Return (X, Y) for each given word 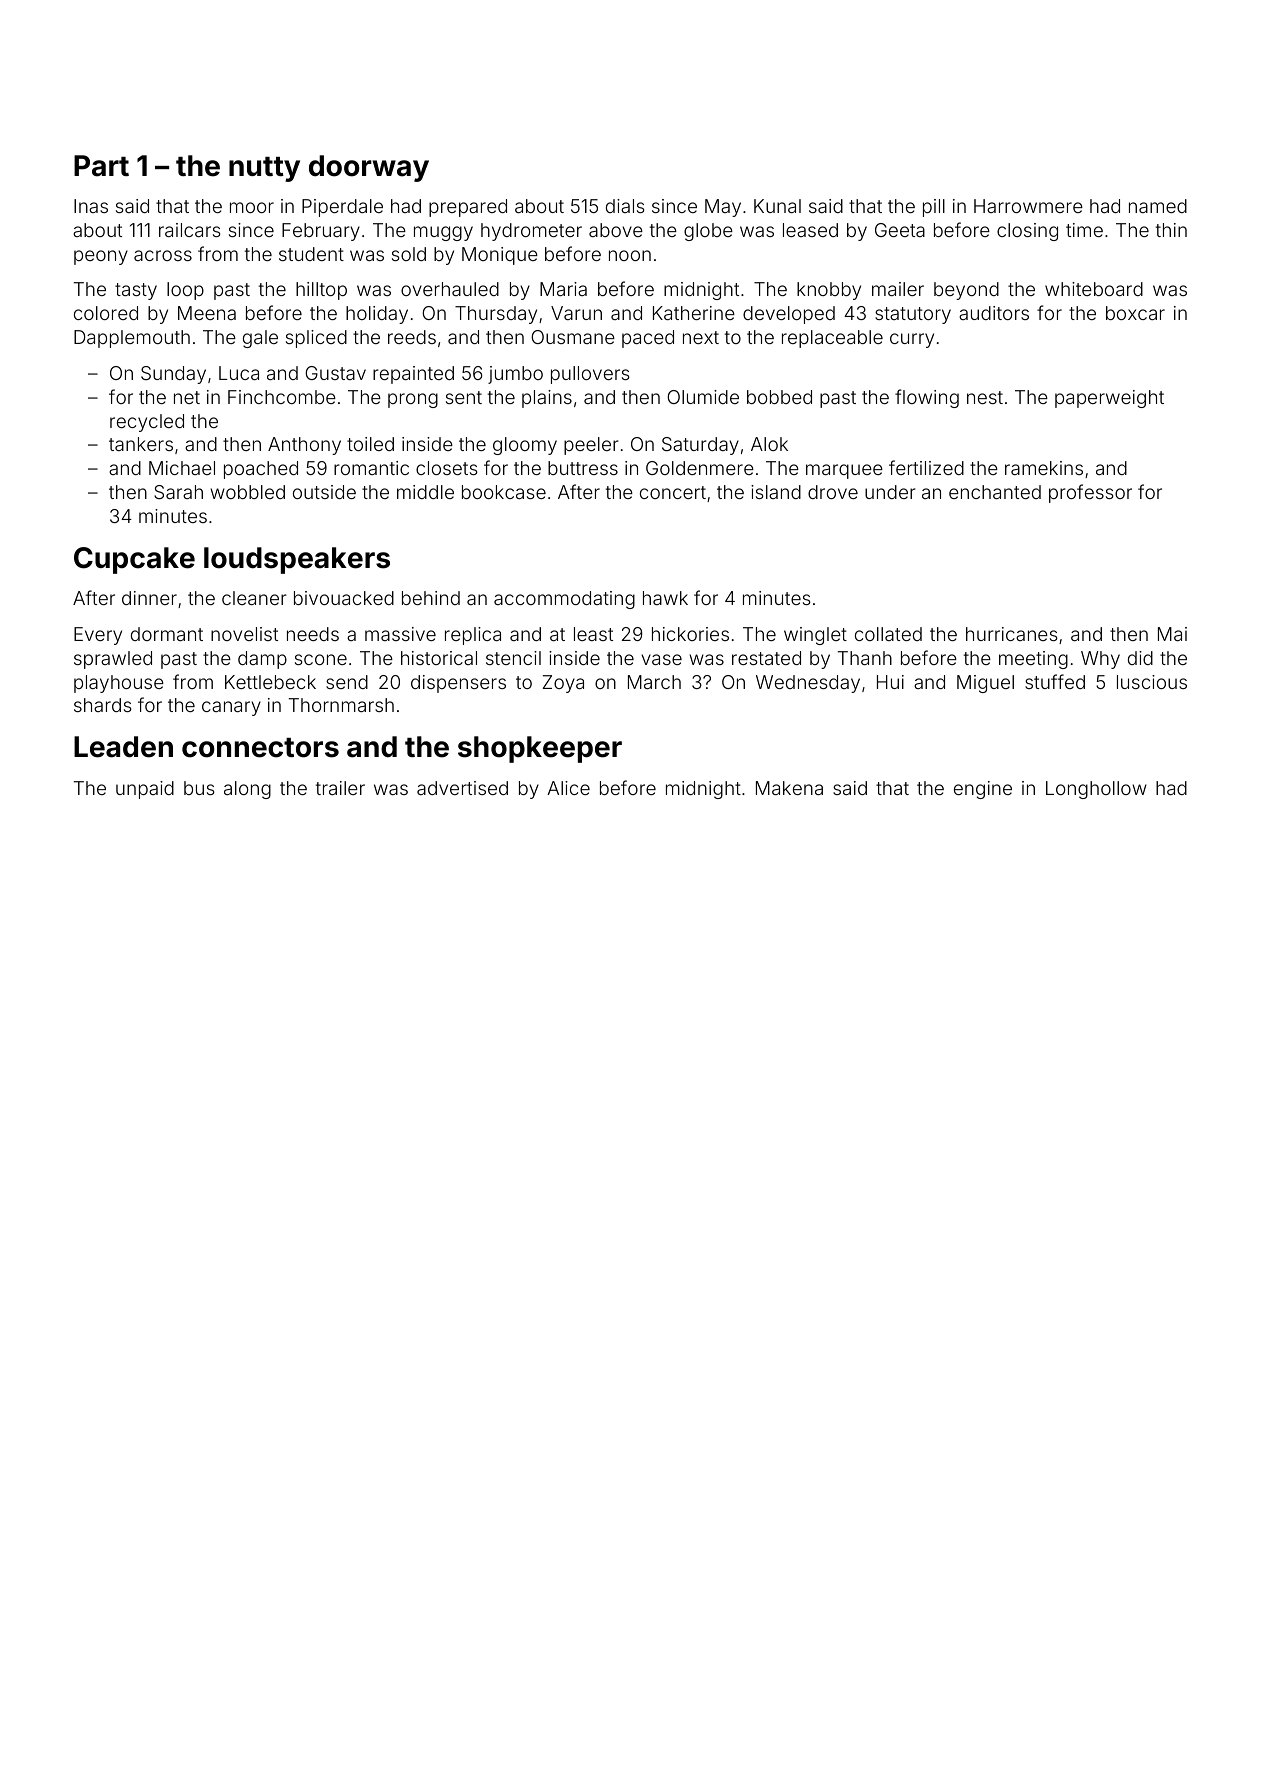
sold (409, 254)
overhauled (450, 289)
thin (1171, 230)
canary (231, 708)
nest (985, 397)
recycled (147, 423)
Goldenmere (700, 468)
